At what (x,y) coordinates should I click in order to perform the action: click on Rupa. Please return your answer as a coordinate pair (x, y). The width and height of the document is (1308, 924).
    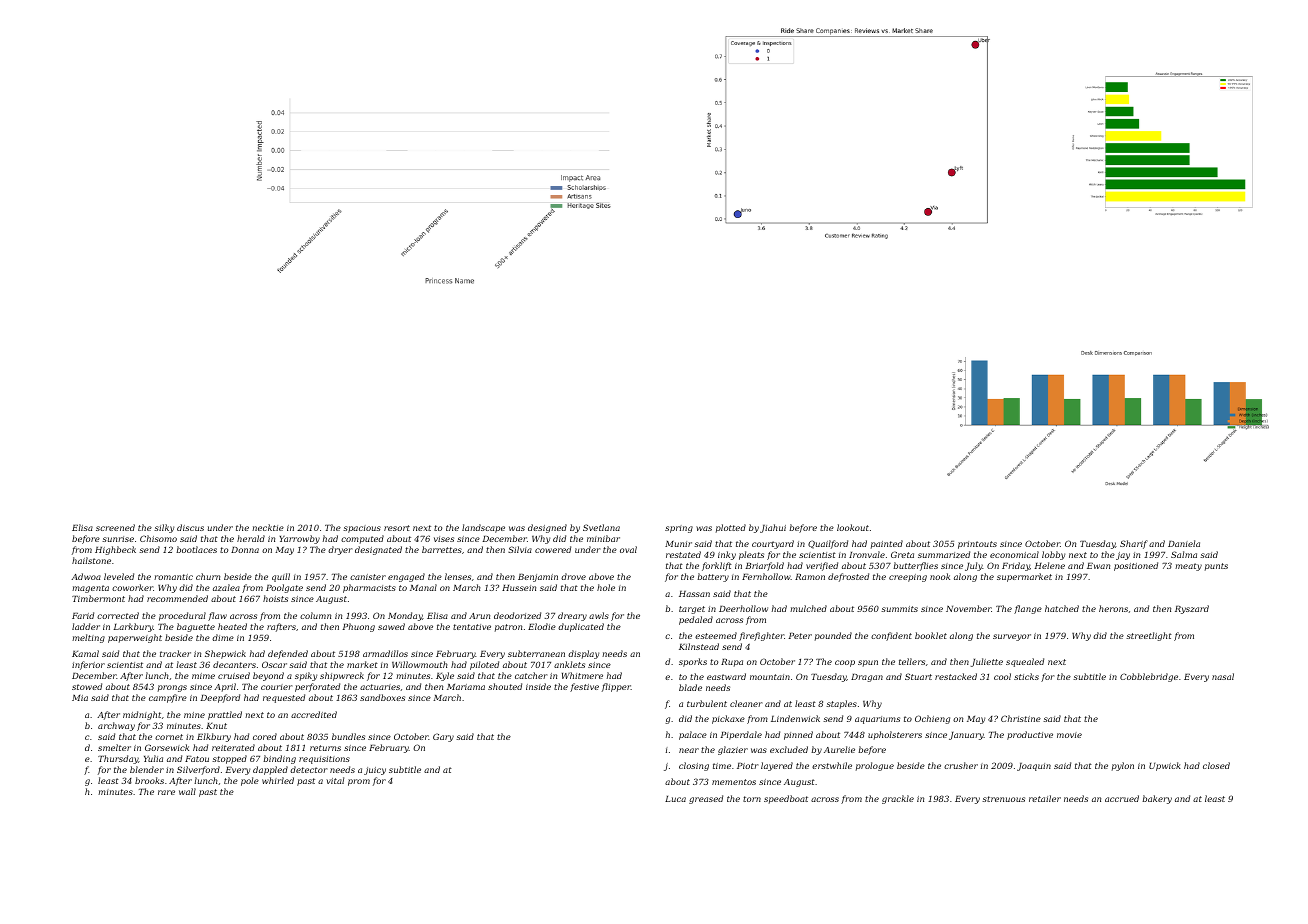
    Looking at the image, I should click on (732, 663).
